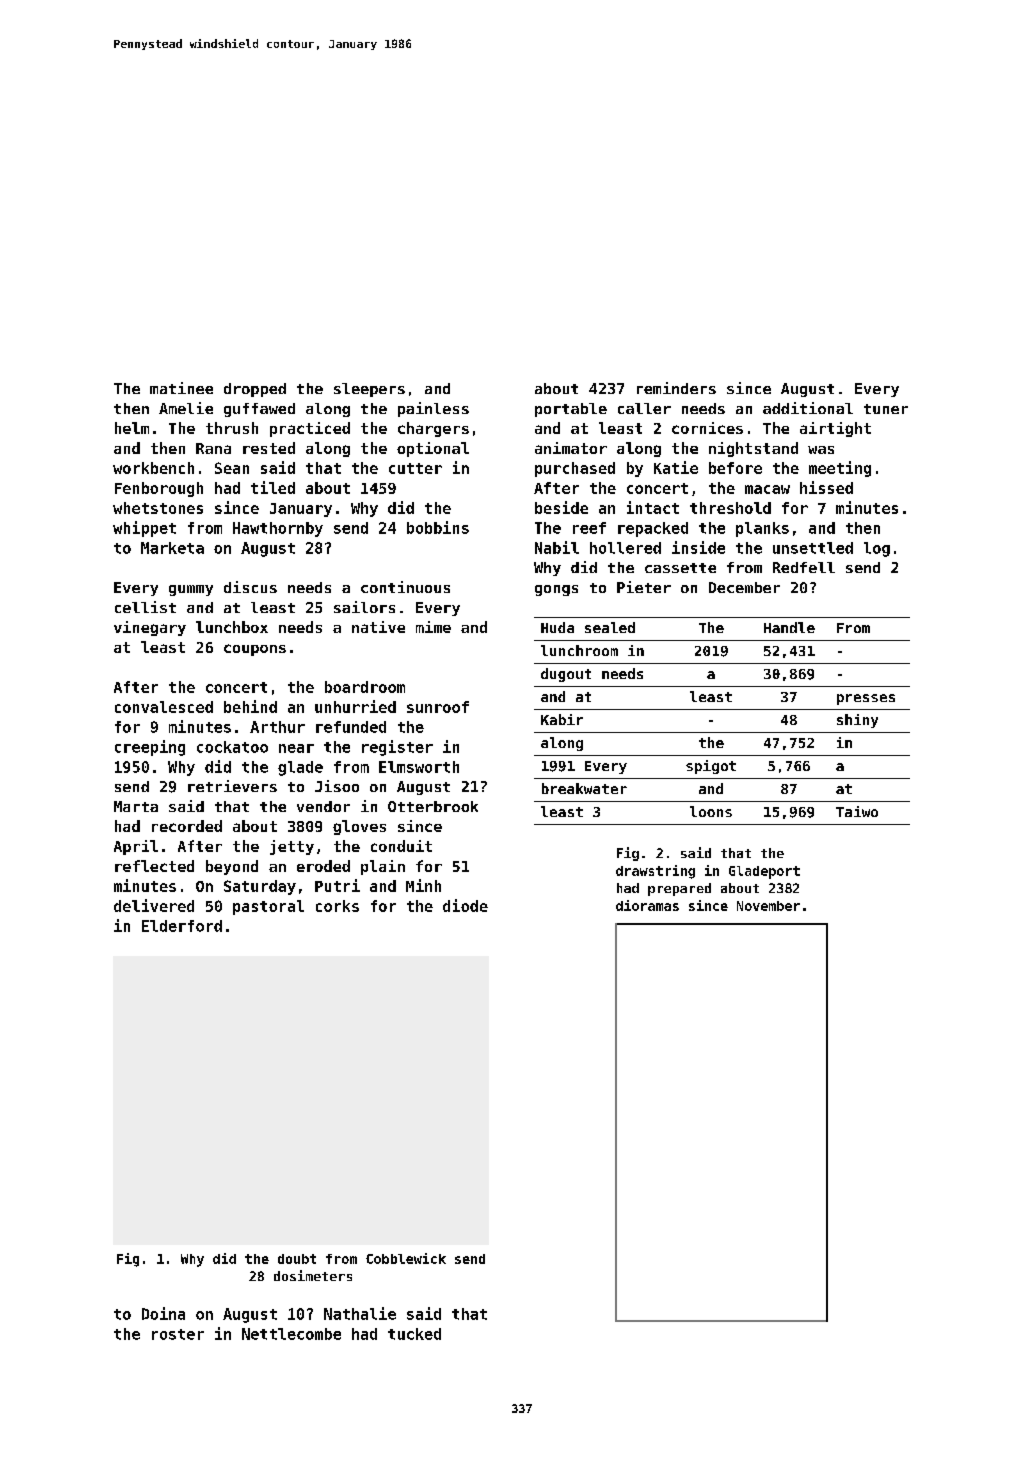 This screenshot has height=1482, width=1023. I want to click on matinee, so click(181, 388).
